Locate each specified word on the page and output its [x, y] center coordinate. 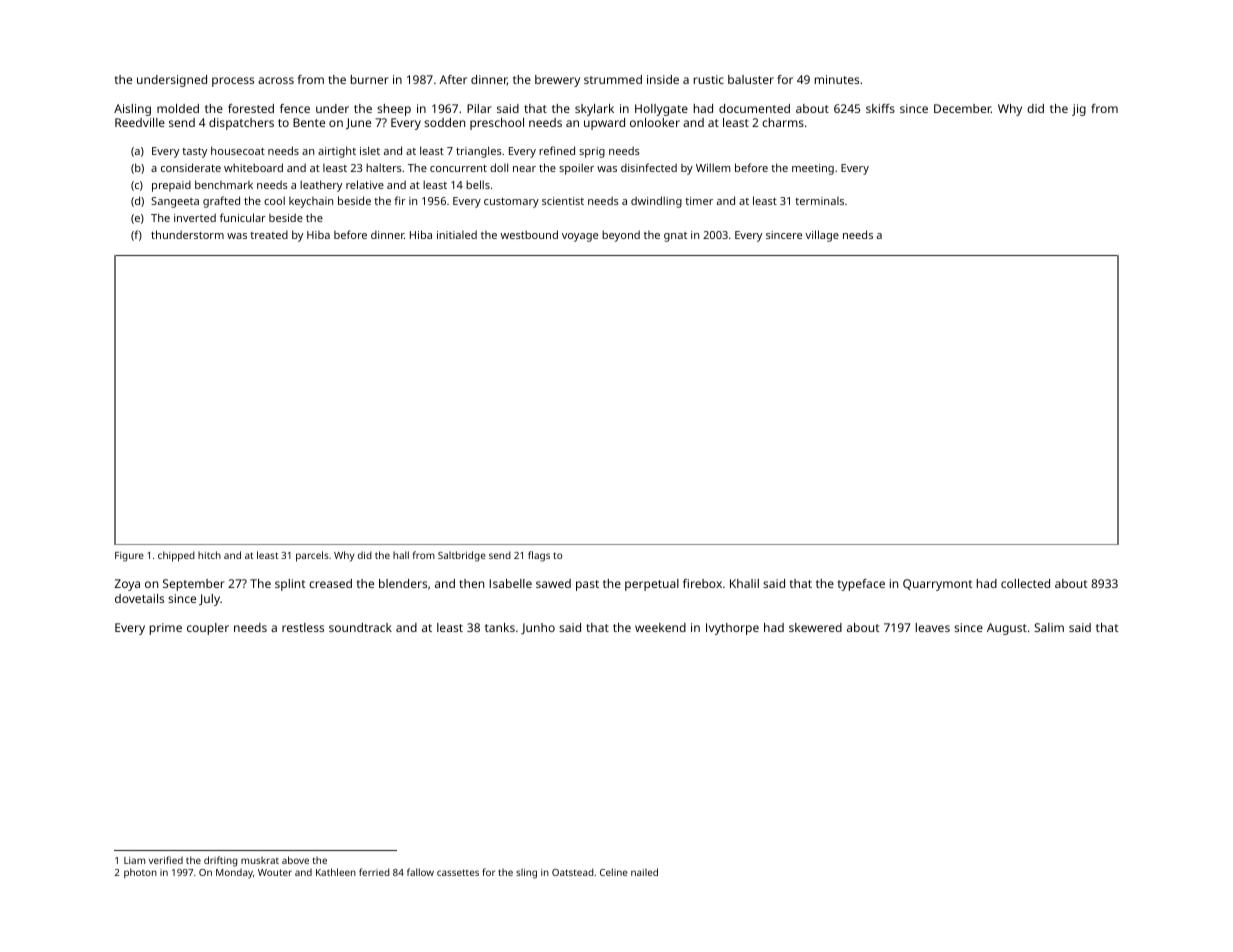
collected [1025, 583]
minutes [837, 79]
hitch [209, 555]
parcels [312, 556]
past [587, 585]
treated [269, 234]
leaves [933, 627]
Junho [538, 628]
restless [303, 627]
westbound [529, 234]
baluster [751, 79]
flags [539, 556]
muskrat [260, 860]
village [822, 236]
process [233, 82]
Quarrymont [938, 585]
